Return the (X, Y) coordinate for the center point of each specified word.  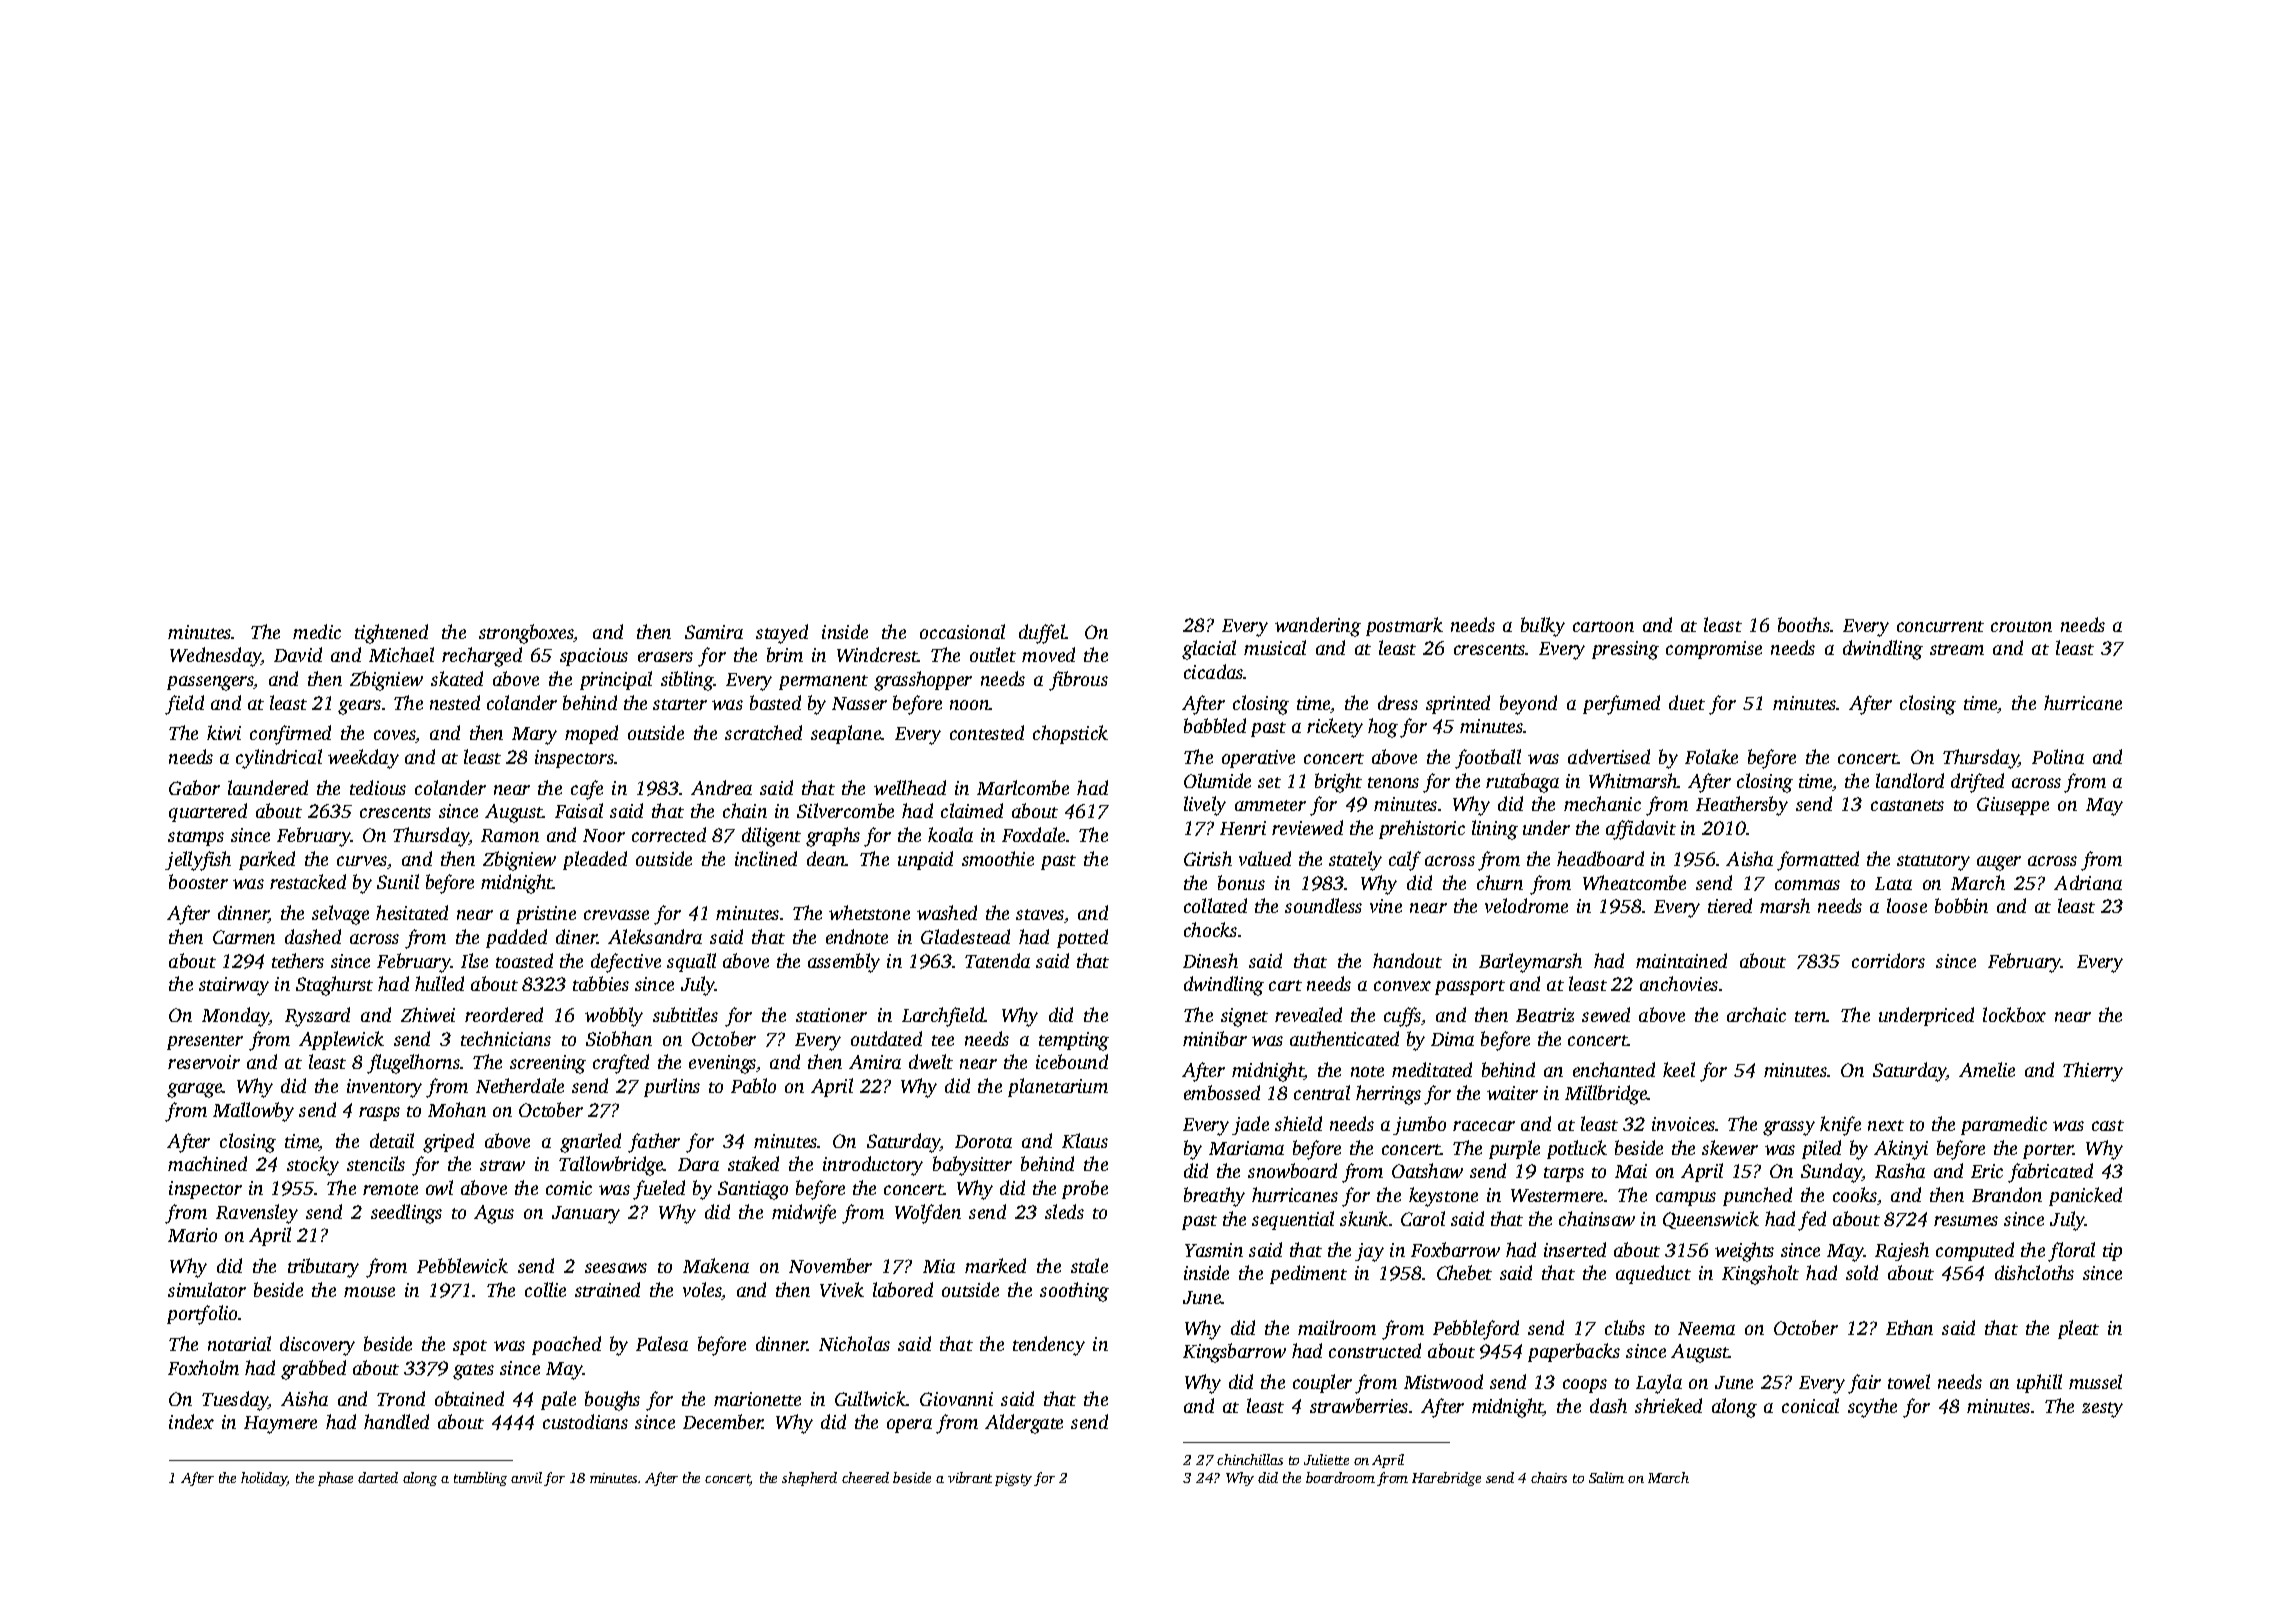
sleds (1064, 1211)
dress (1398, 702)
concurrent (1940, 626)
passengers (210, 683)
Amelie (1987, 1069)
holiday (264, 1479)
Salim (1606, 1477)
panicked (2085, 1196)
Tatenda (997, 960)
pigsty (1013, 1479)
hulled (439, 983)
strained (607, 1289)
